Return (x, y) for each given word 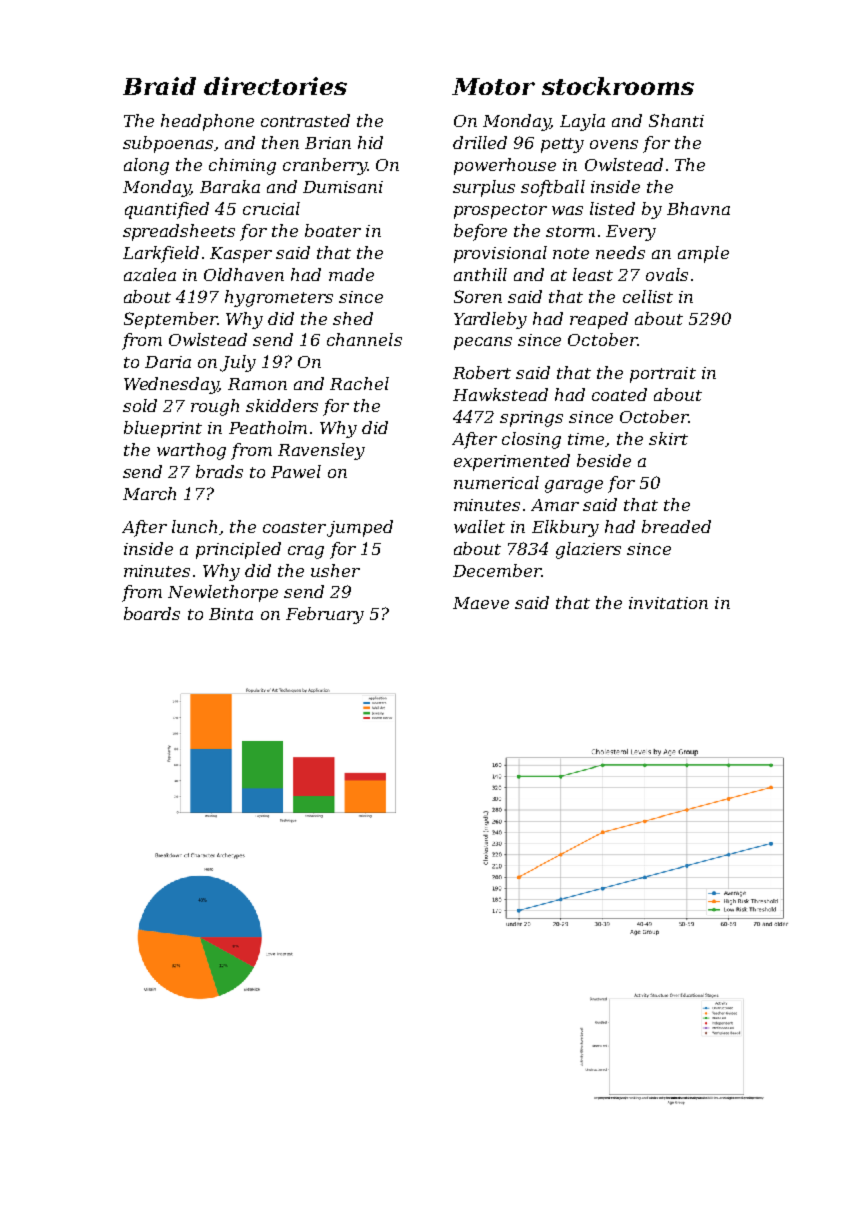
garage (574, 486)
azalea (150, 274)
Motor (493, 86)
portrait (663, 375)
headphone (207, 122)
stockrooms (618, 86)
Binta (231, 614)
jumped (360, 528)
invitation (668, 603)
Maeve (481, 603)
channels (364, 339)
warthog (191, 451)
